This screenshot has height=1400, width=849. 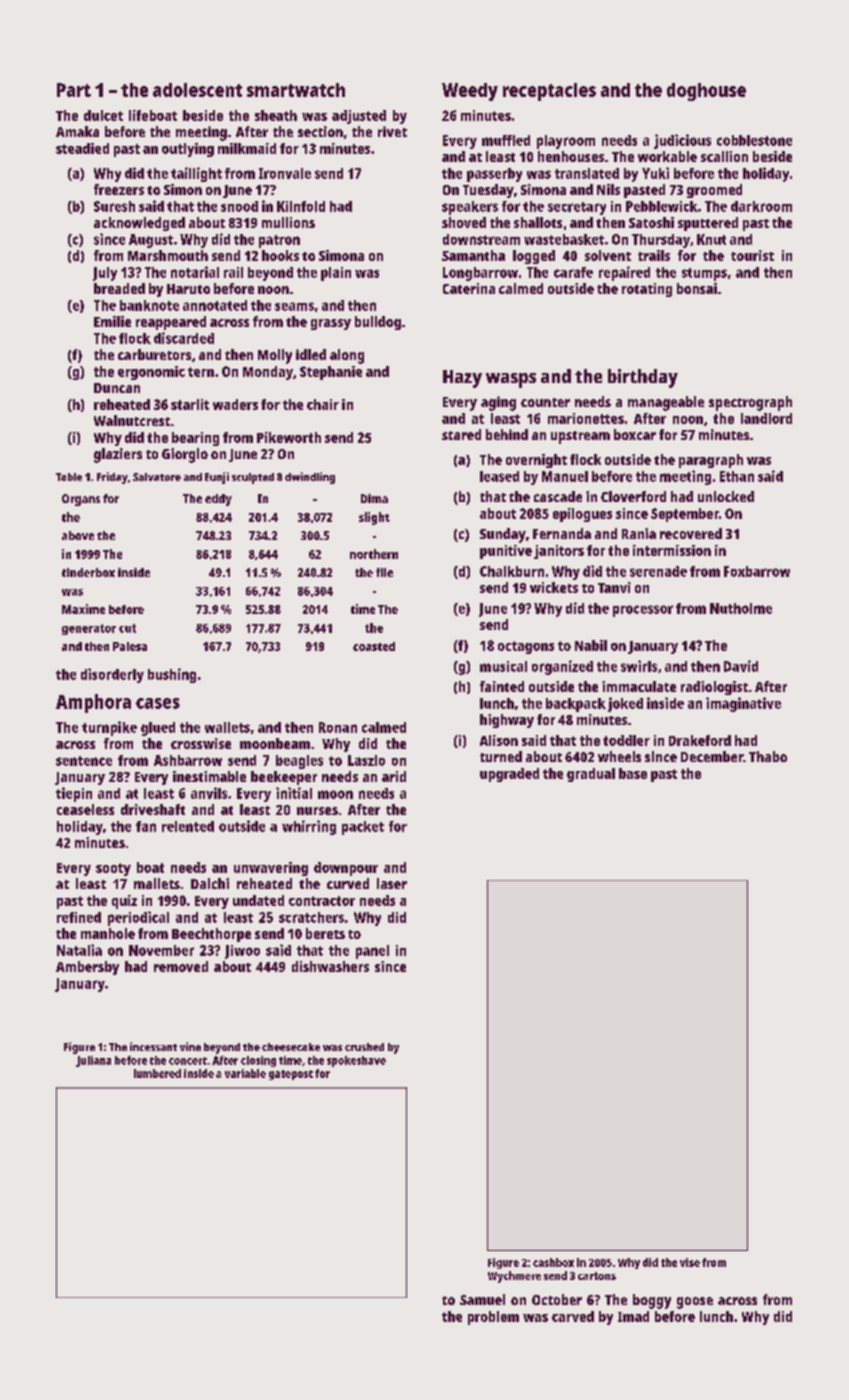 I want to click on tinderbox, so click(x=88, y=572).
